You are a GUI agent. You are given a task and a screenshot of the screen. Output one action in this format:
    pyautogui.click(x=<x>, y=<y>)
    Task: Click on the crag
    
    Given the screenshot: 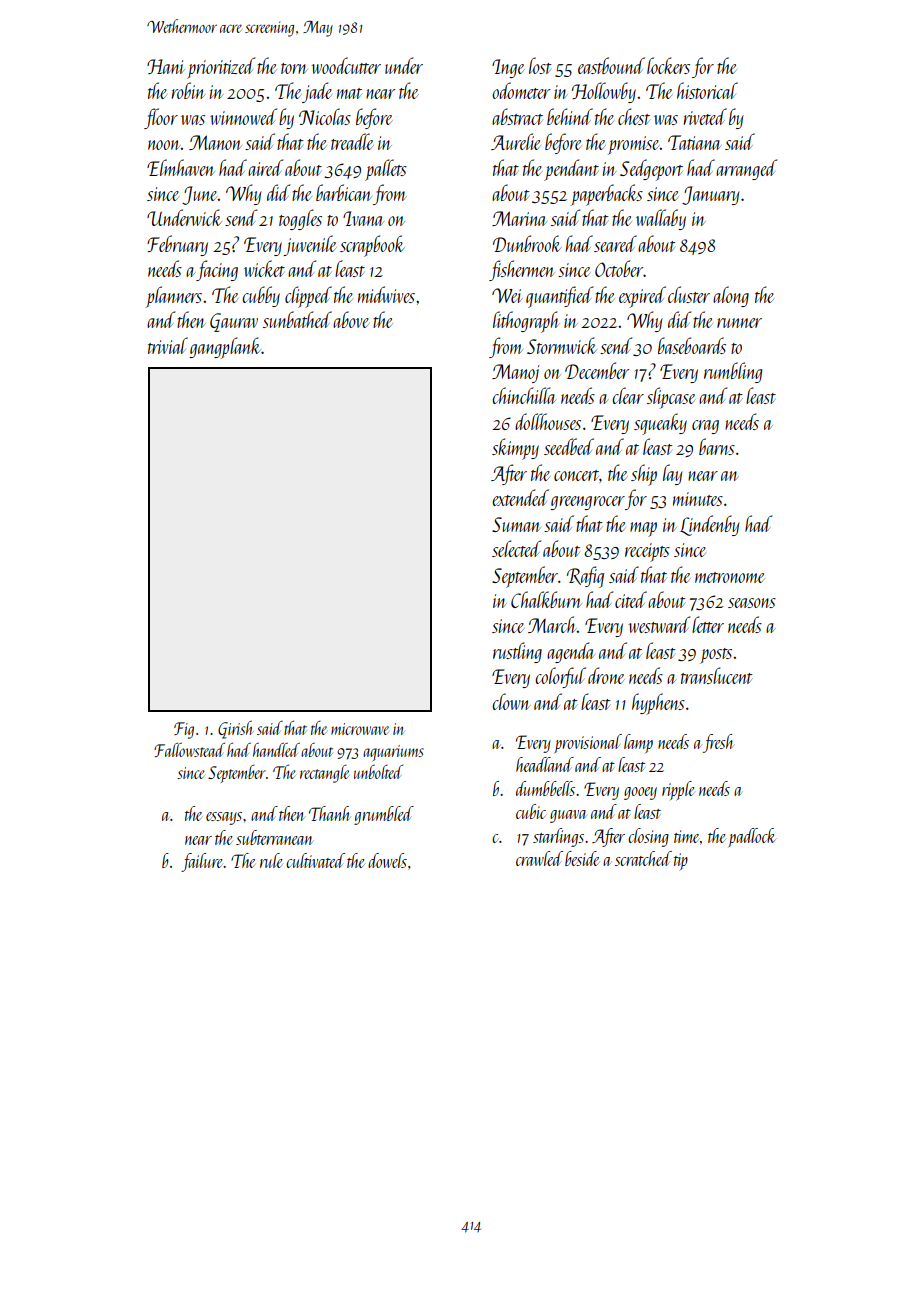 What is the action you would take?
    pyautogui.click(x=705, y=427)
